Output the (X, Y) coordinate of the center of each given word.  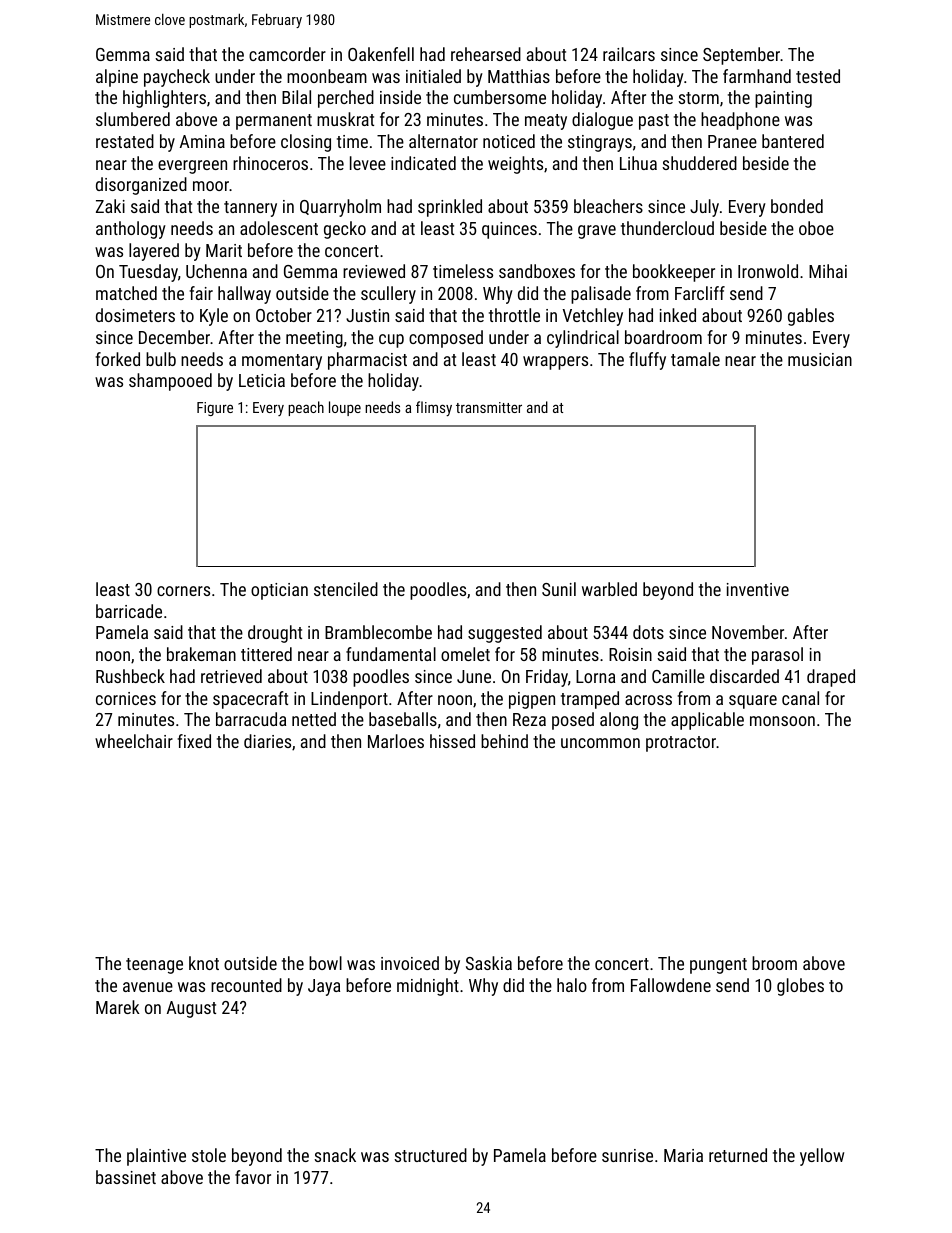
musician (820, 359)
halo (572, 985)
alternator (443, 141)
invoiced (410, 963)
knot (204, 963)
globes (800, 987)
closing (306, 143)
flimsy (434, 408)
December (174, 337)
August (191, 1009)
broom (774, 963)
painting (783, 99)
